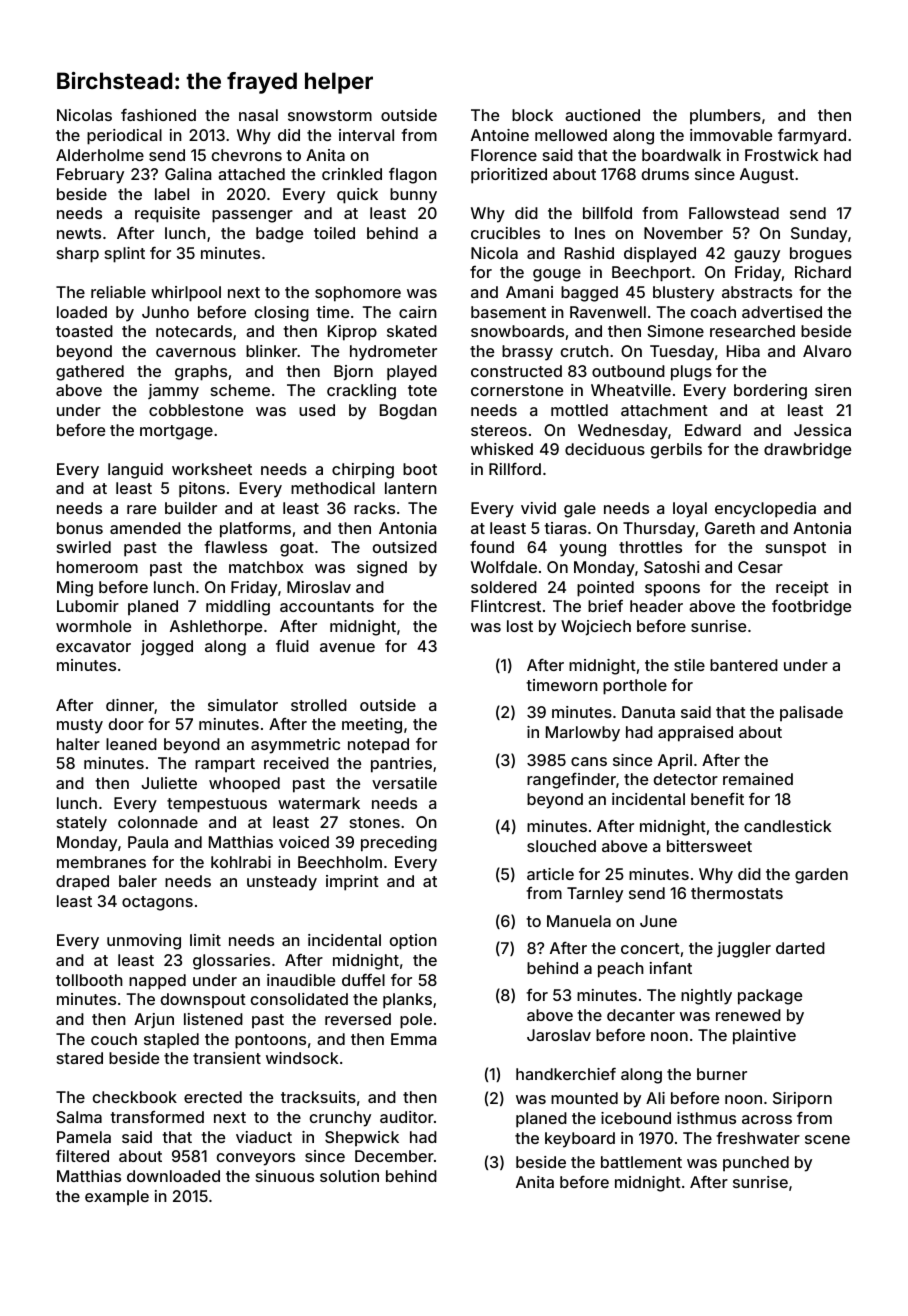  Describe the element at coordinates (317, 410) in the document. I see `used` at that location.
